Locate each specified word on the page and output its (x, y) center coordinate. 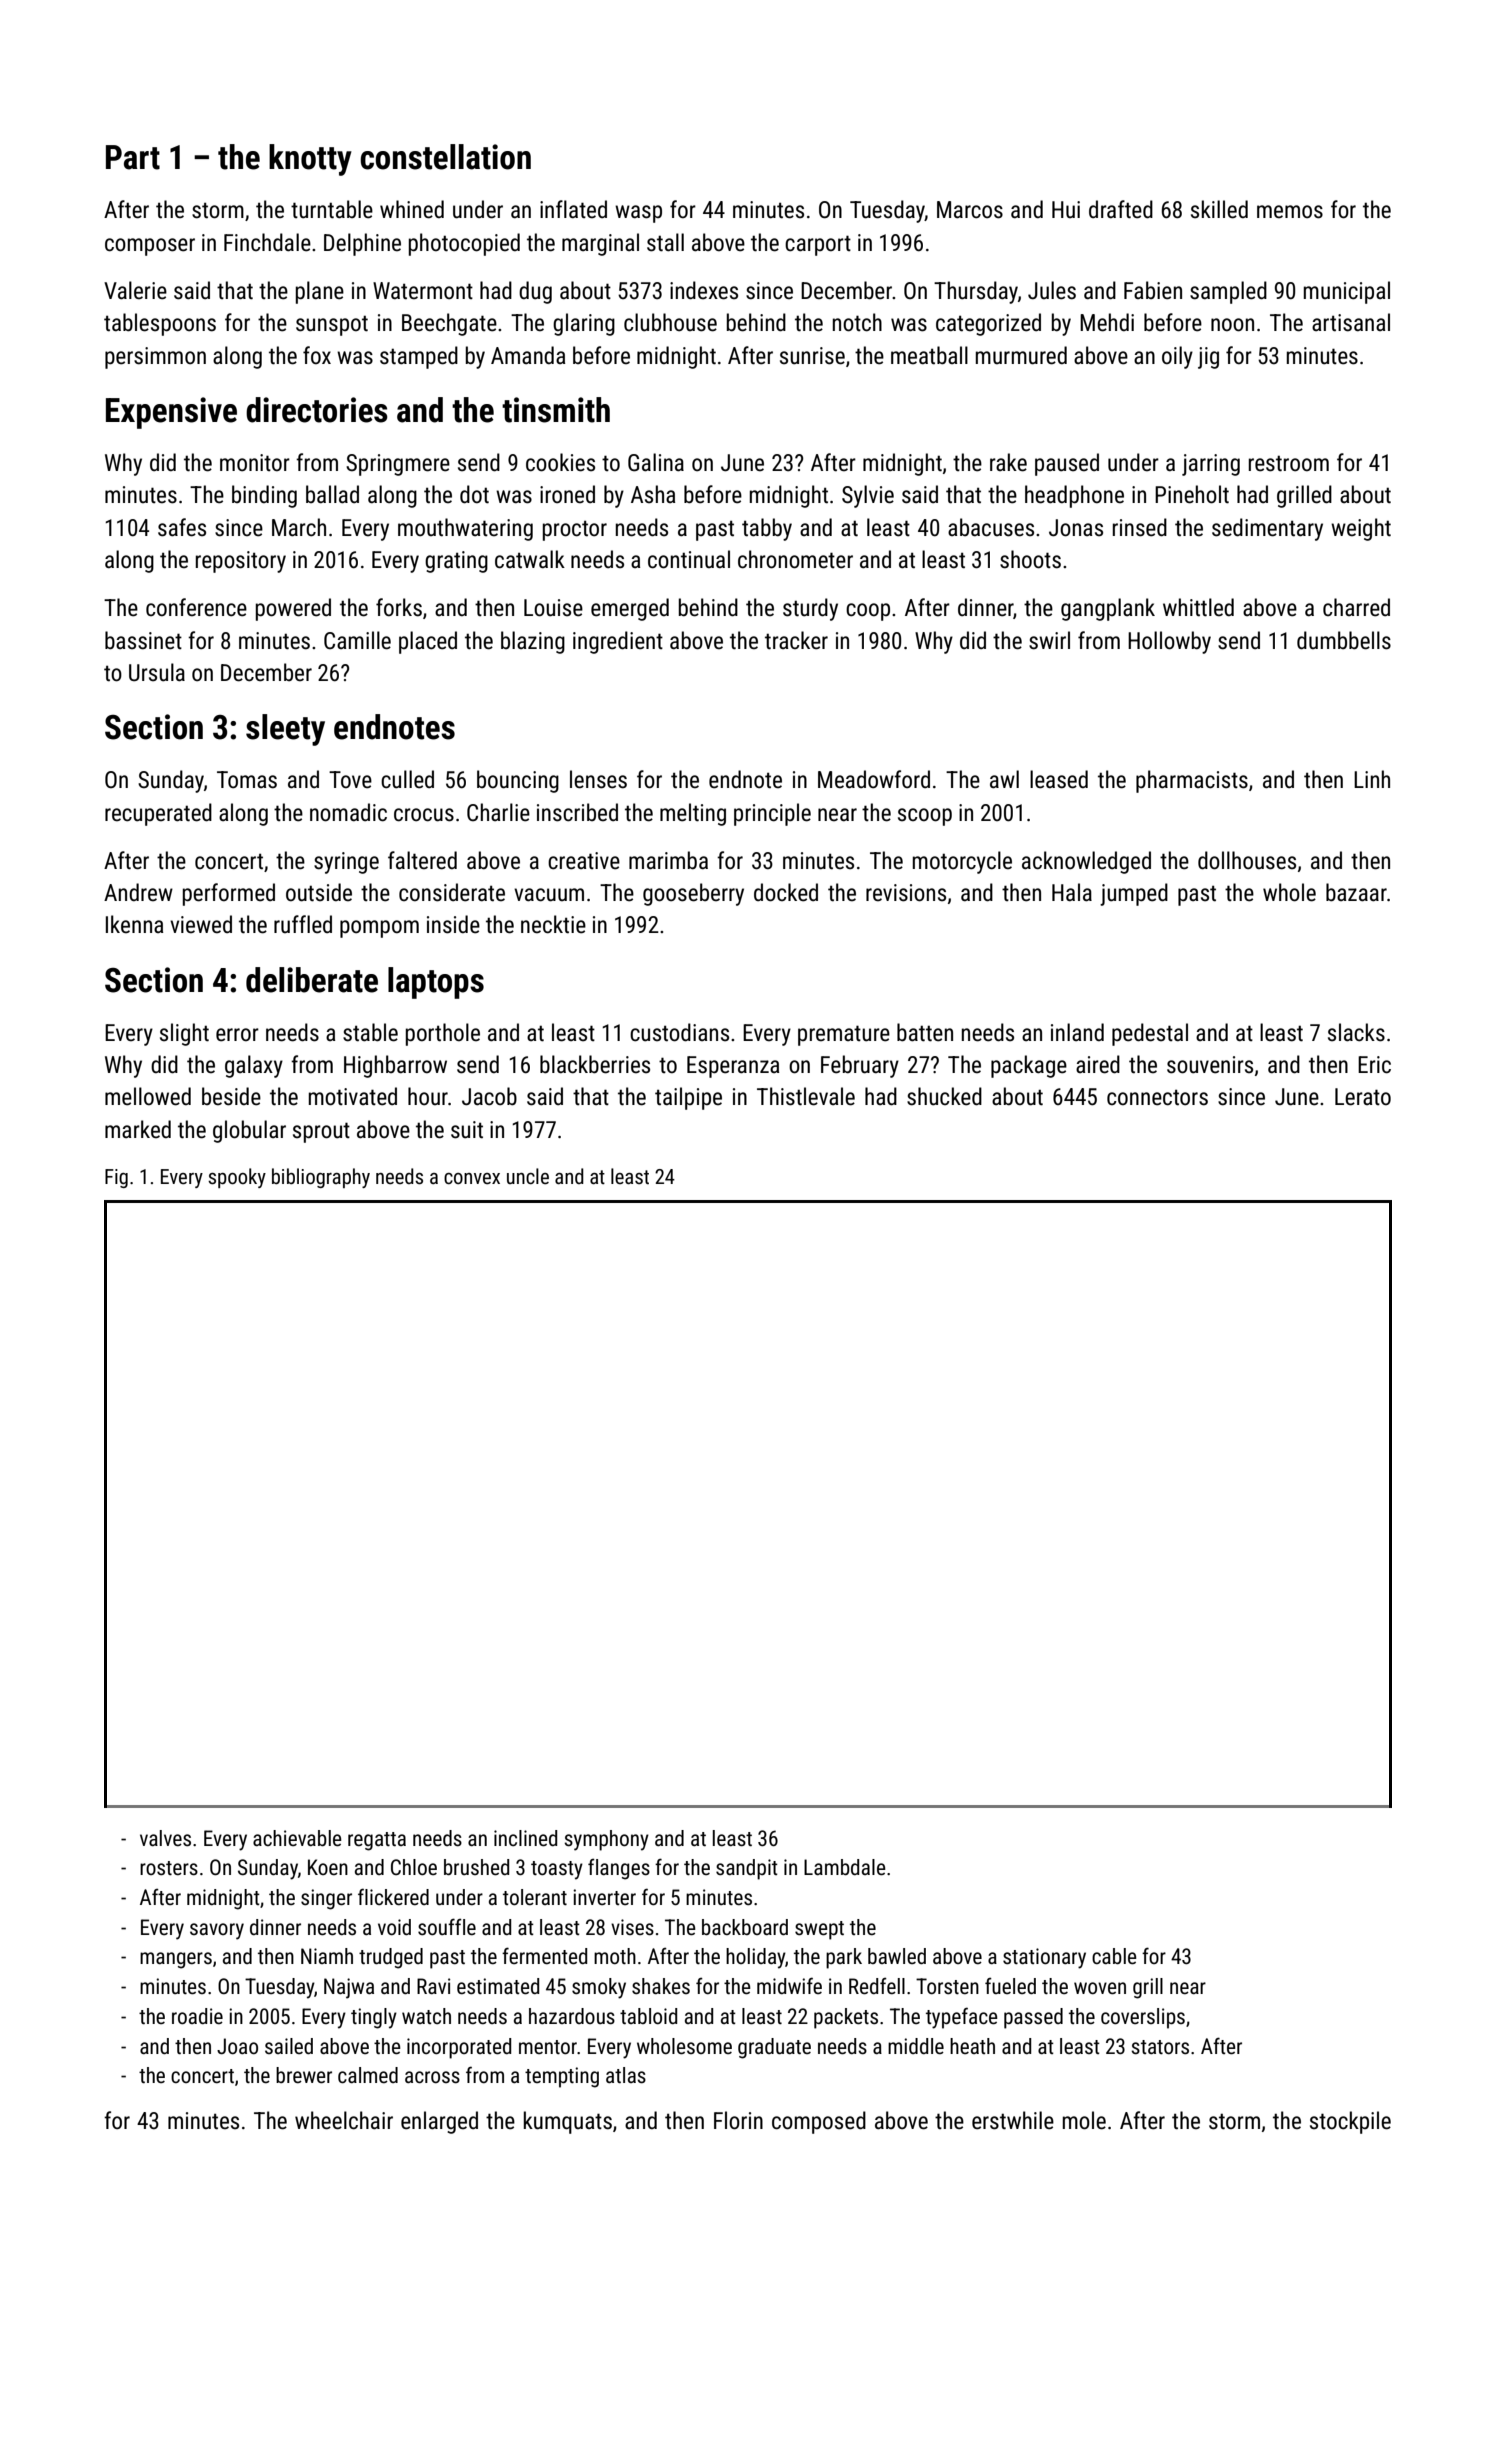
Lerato (1363, 1097)
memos (1290, 212)
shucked (944, 1096)
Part (133, 157)
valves (165, 1838)
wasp (638, 214)
